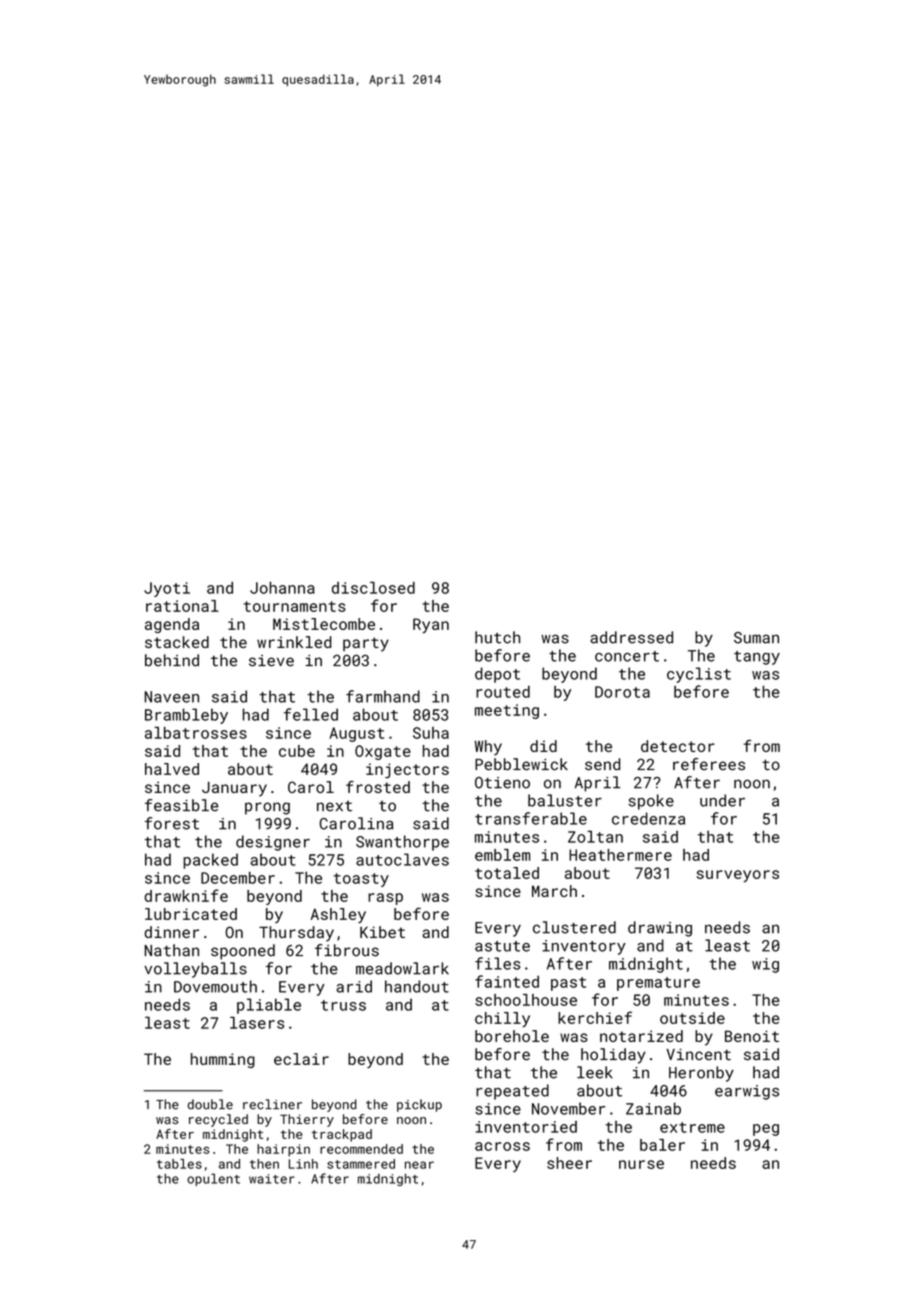 The height and width of the image is (1314, 924). What do you see at coordinates (210, 1104) in the image?
I see `double` at bounding box center [210, 1104].
